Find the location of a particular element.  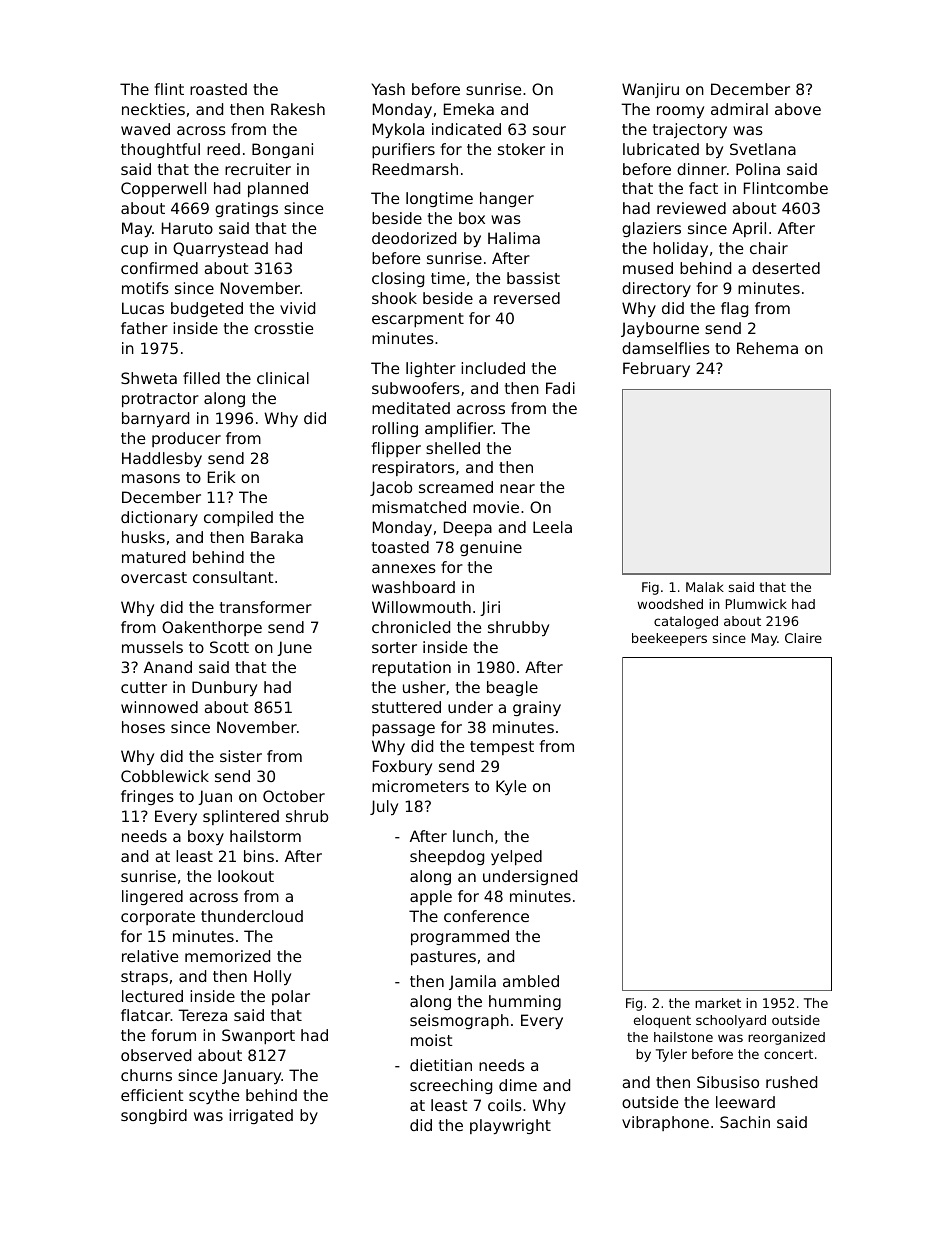

grainy is located at coordinates (537, 708).
